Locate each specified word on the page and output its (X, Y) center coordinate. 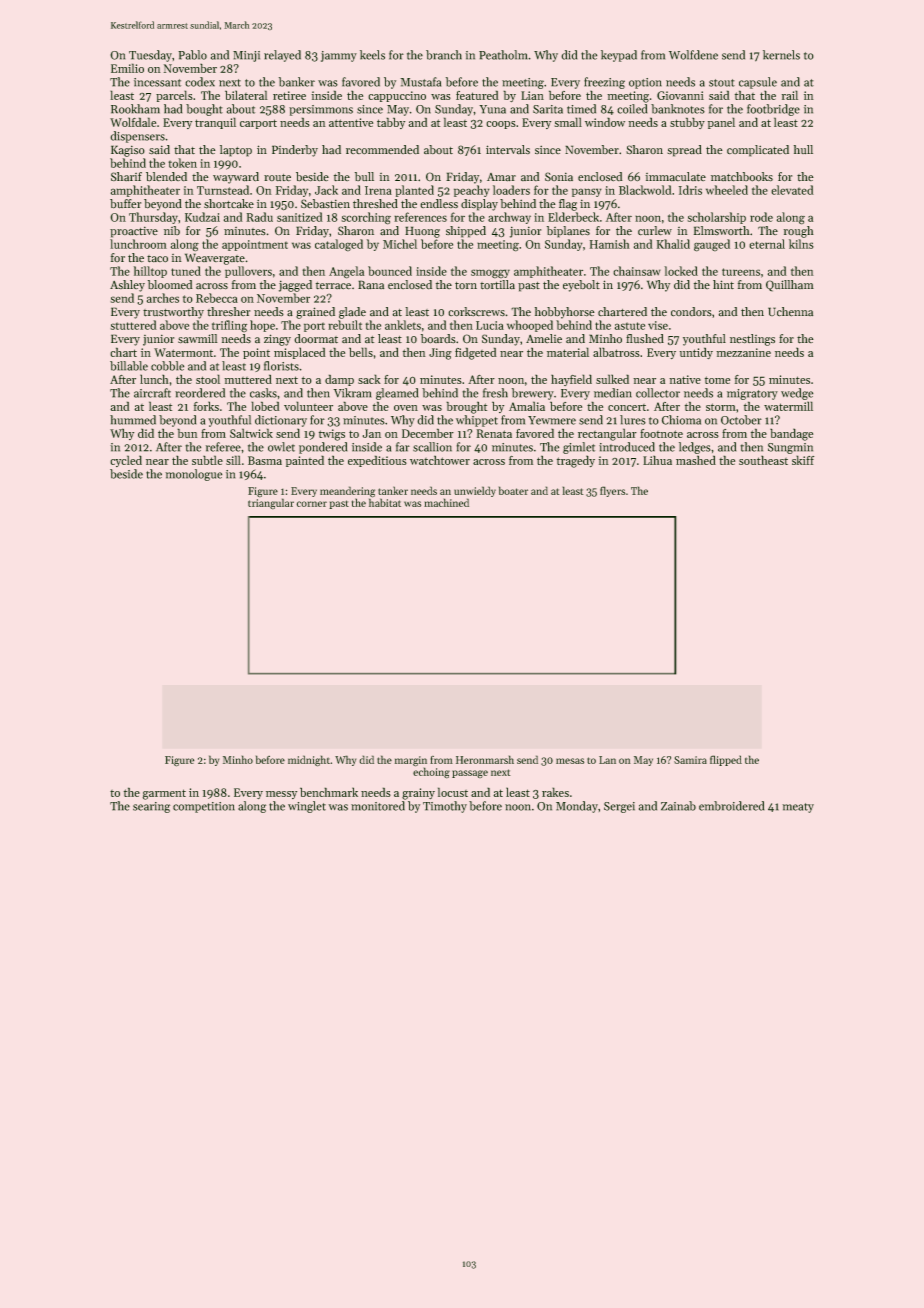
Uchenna (790, 312)
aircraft (152, 393)
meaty (798, 808)
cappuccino (397, 96)
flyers (612, 491)
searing (151, 807)
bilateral (246, 95)
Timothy (445, 807)
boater (513, 490)
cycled (126, 461)
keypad (619, 56)
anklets (403, 325)
